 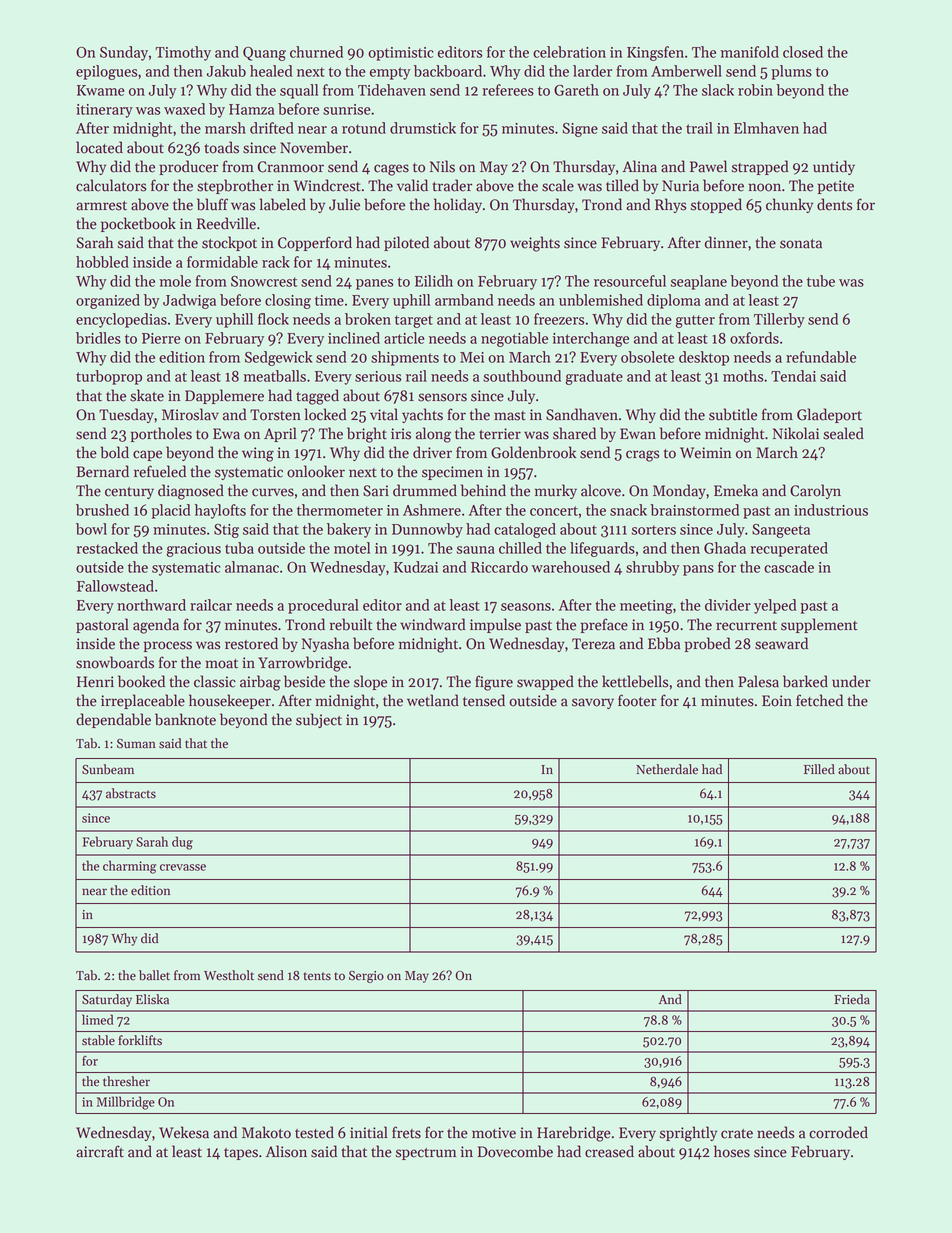 I want to click on mast, so click(x=510, y=416).
